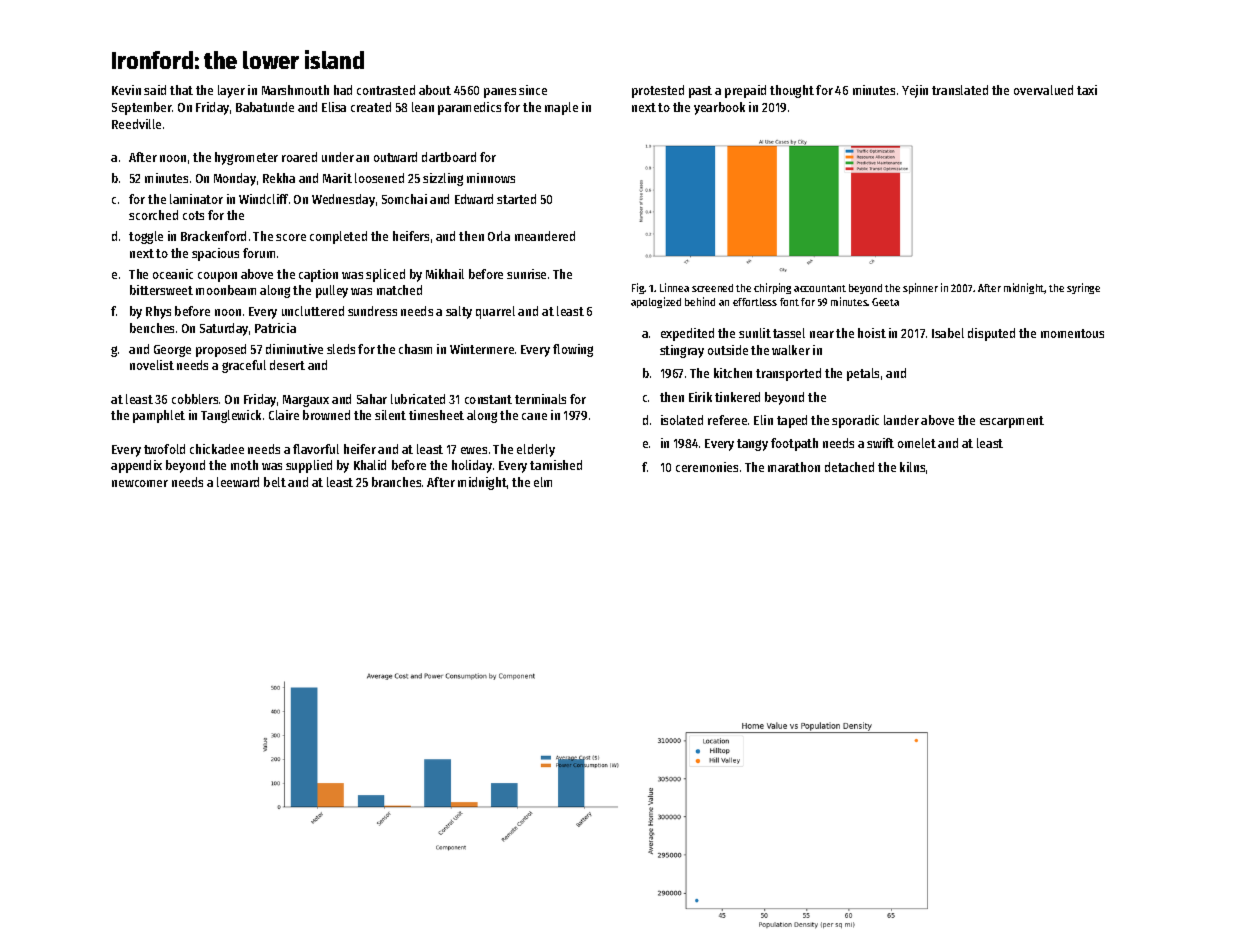  Describe the element at coordinates (318, 275) in the image. I see `caption` at that location.
